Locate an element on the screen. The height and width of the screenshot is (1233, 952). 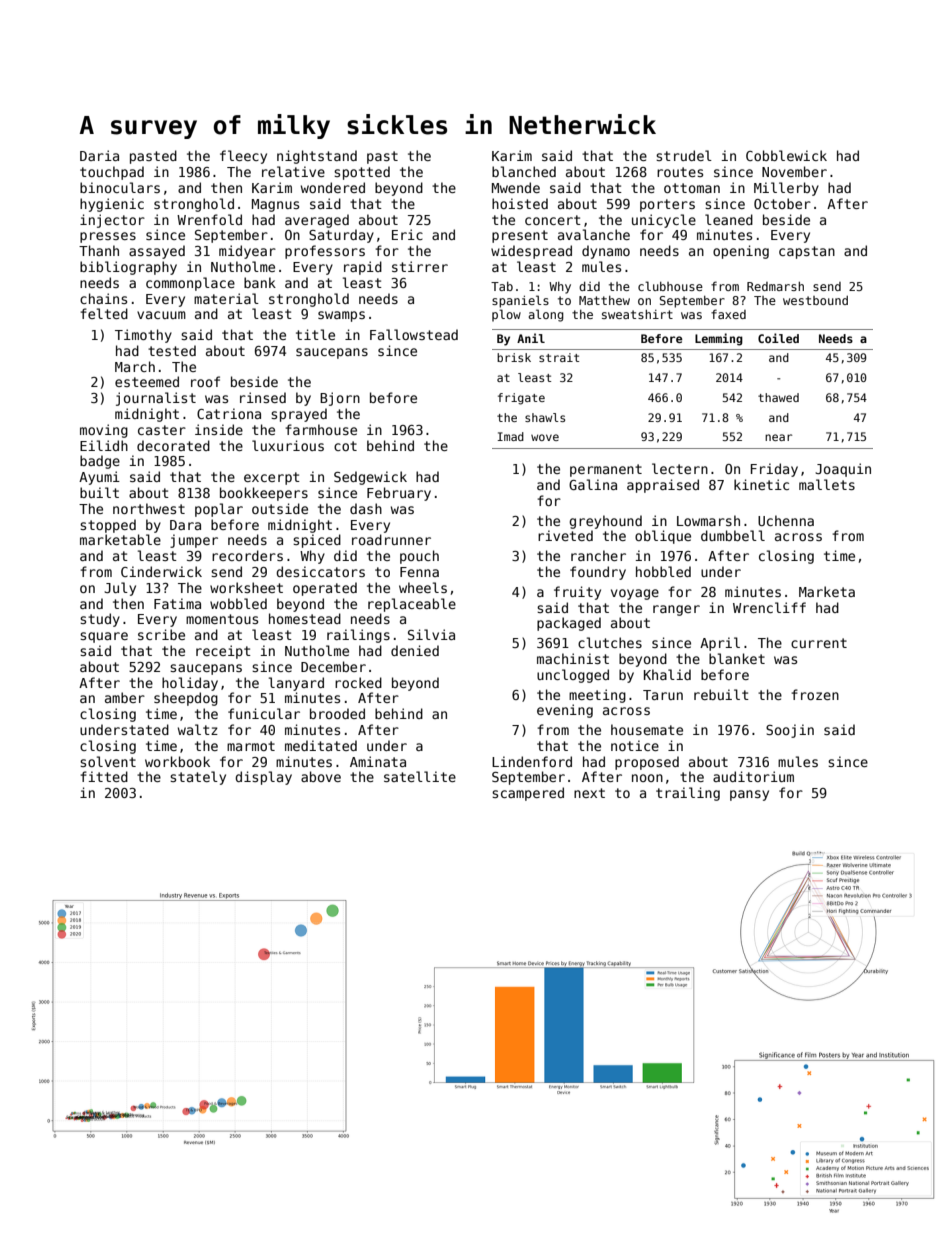
touchpad is located at coordinates (112, 173).
